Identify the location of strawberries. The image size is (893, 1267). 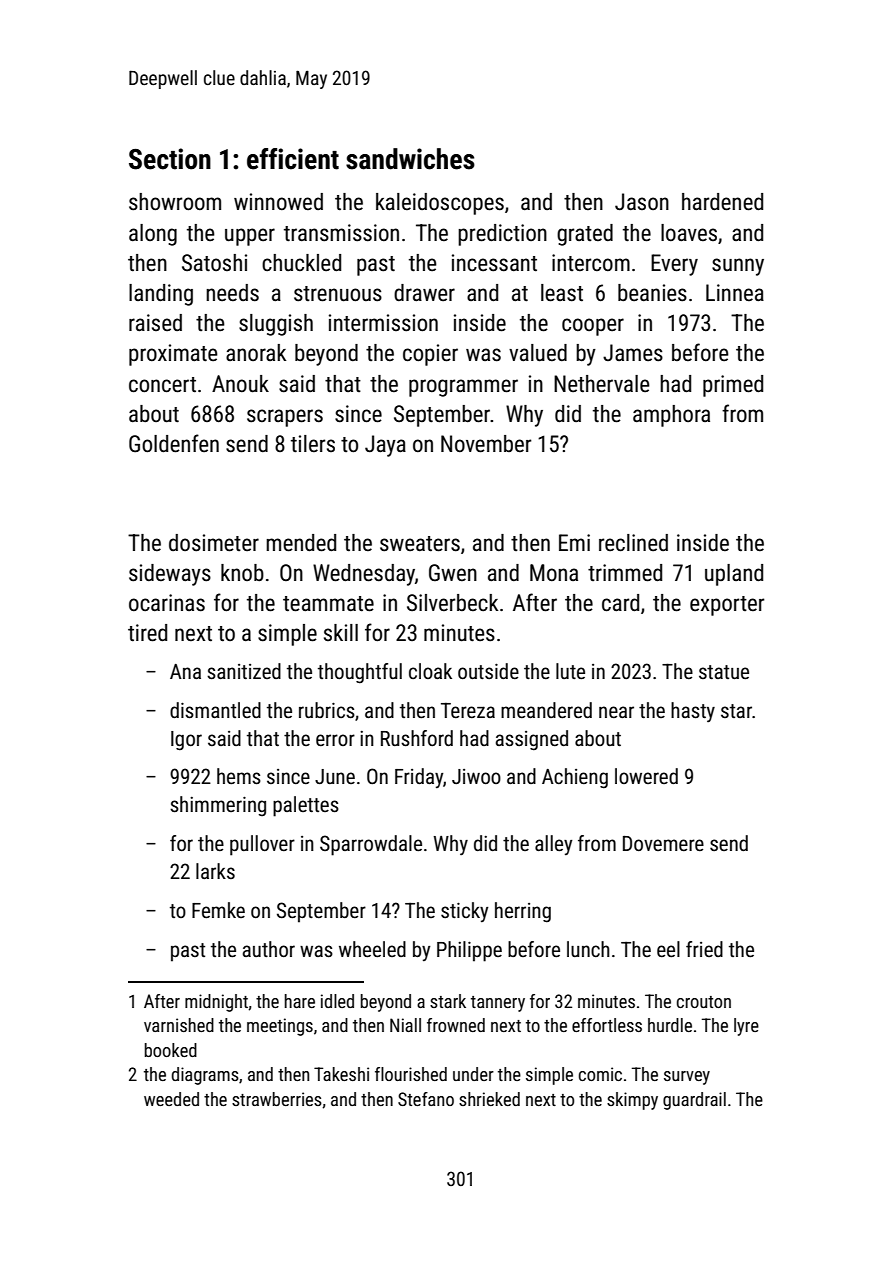
(277, 1099).
